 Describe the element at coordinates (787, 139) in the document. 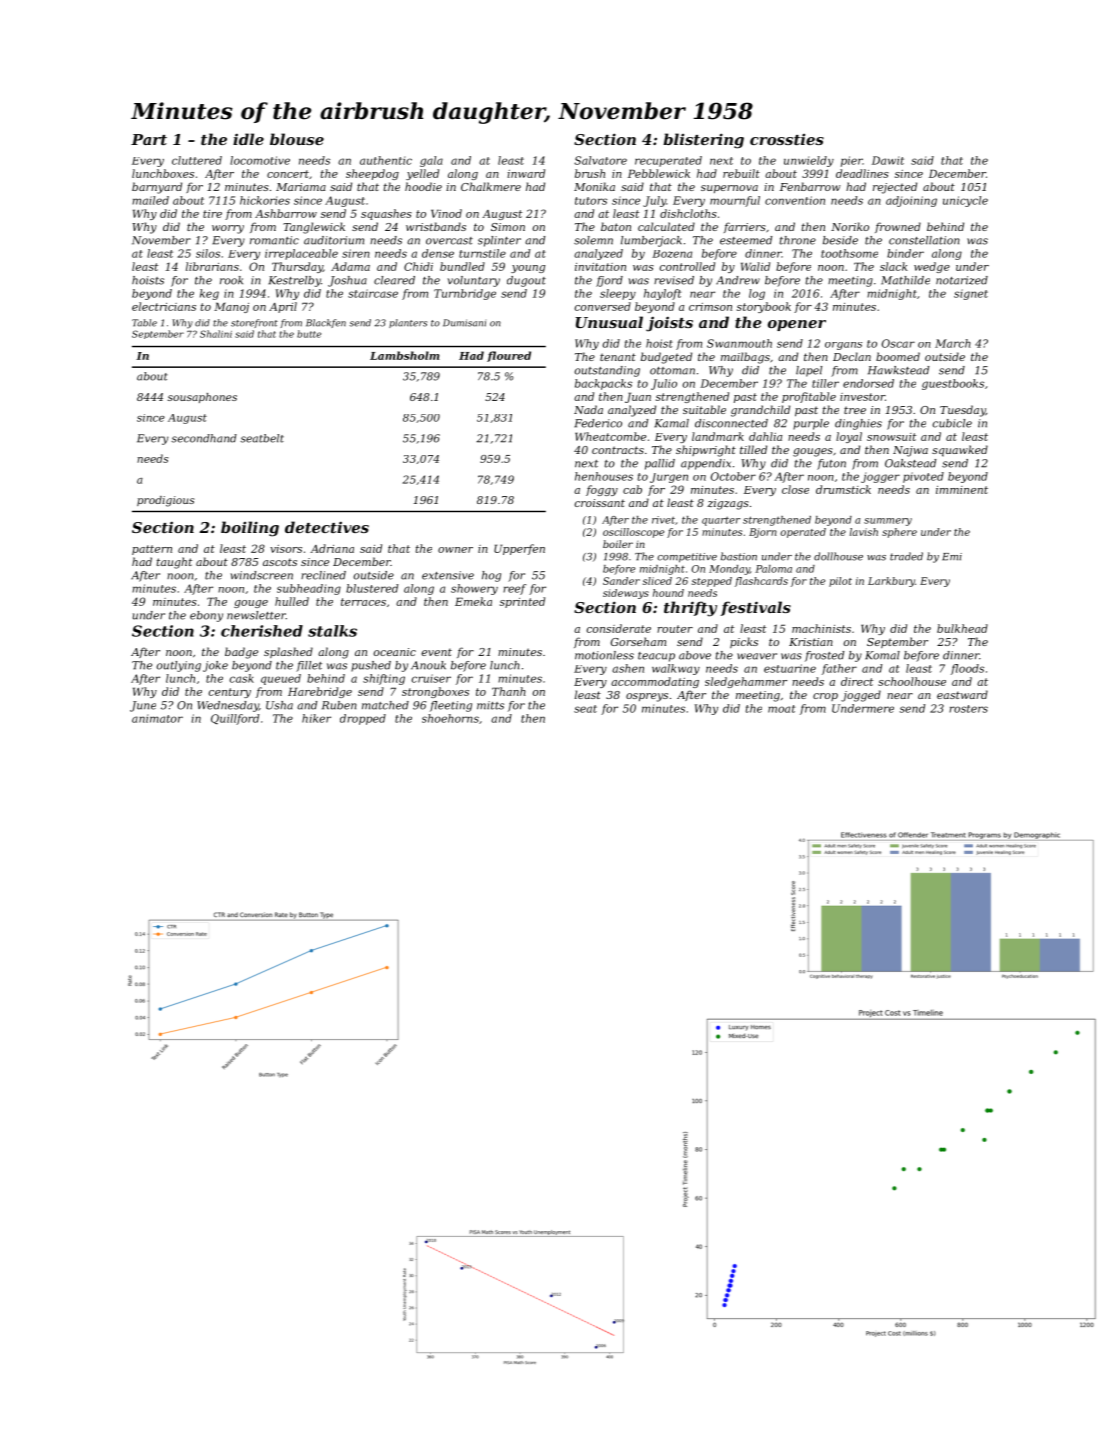

I see `crossties` at that location.
